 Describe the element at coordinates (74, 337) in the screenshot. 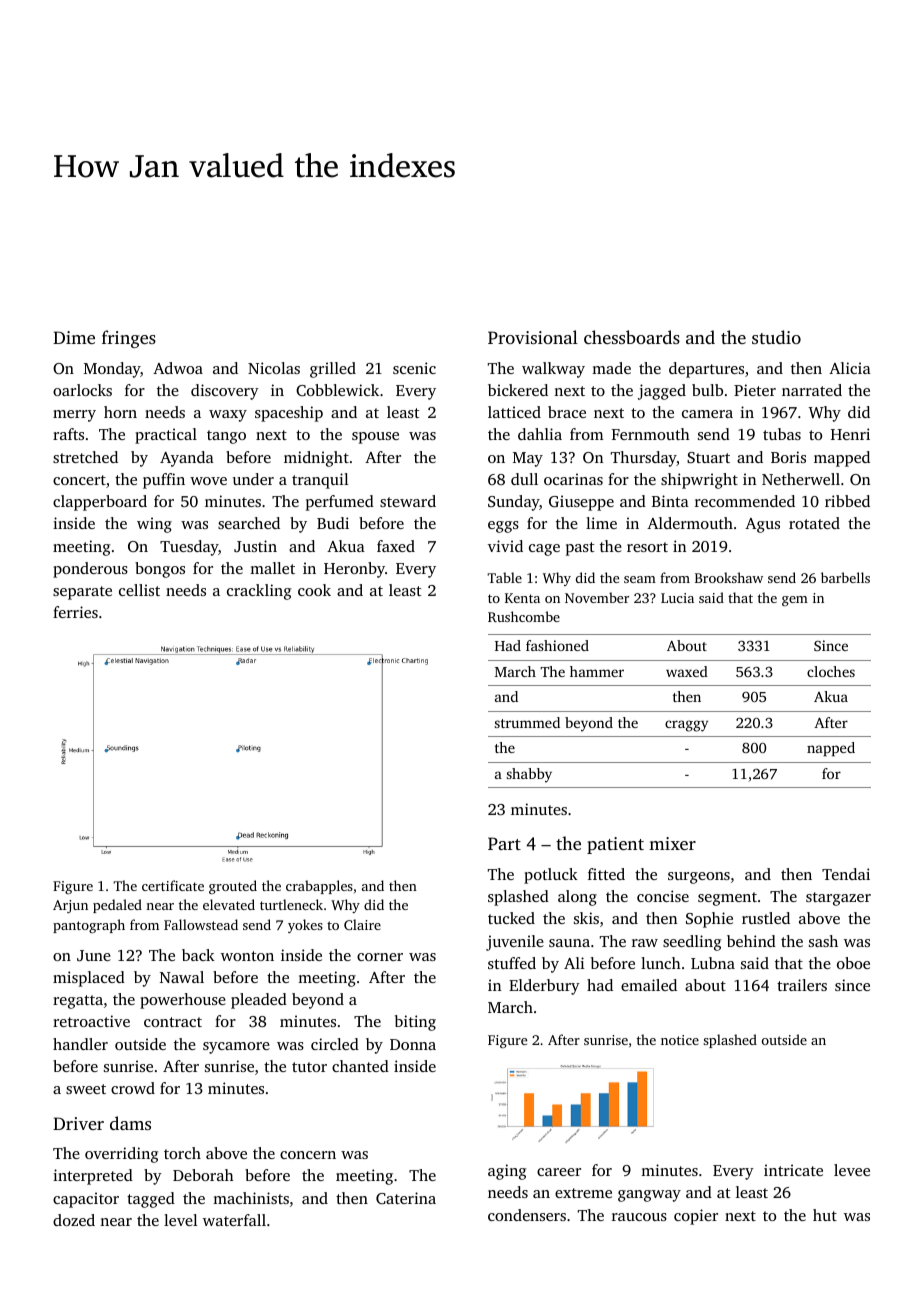

I see `Dime` at that location.
